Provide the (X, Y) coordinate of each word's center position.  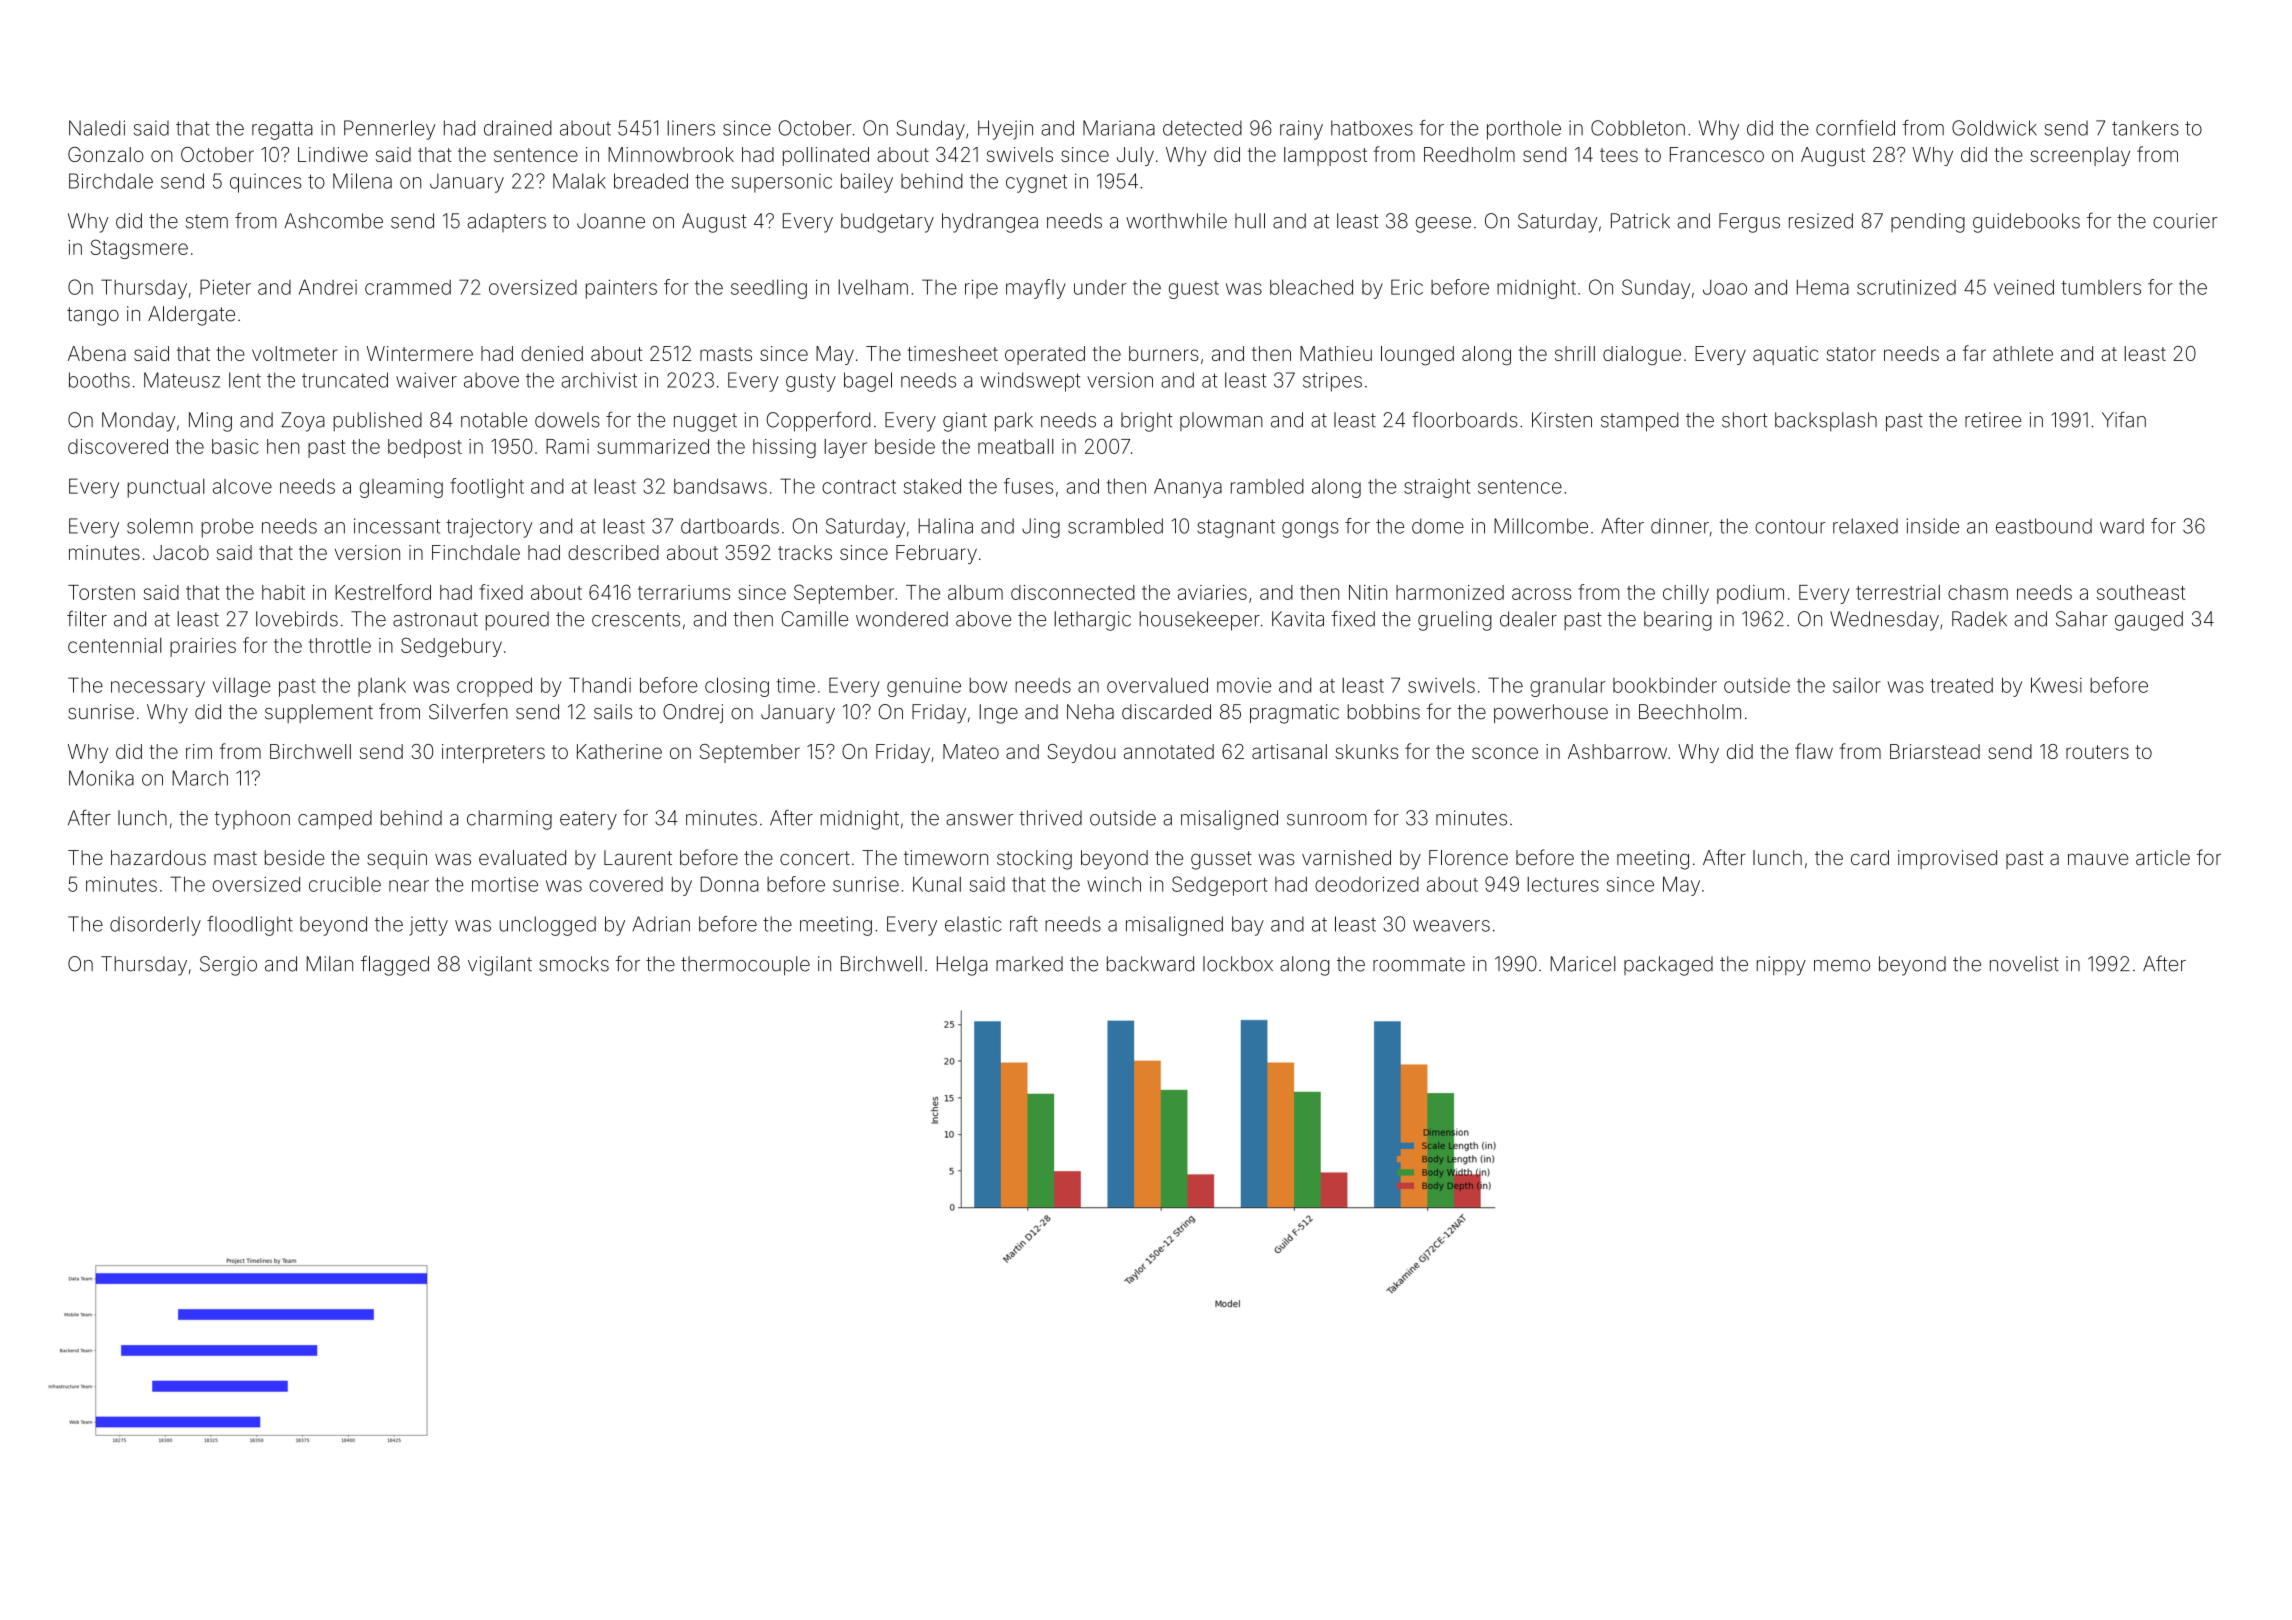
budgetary (887, 223)
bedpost (425, 448)
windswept (1030, 382)
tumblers (2101, 287)
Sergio (228, 966)
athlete (2023, 353)
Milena (362, 181)
